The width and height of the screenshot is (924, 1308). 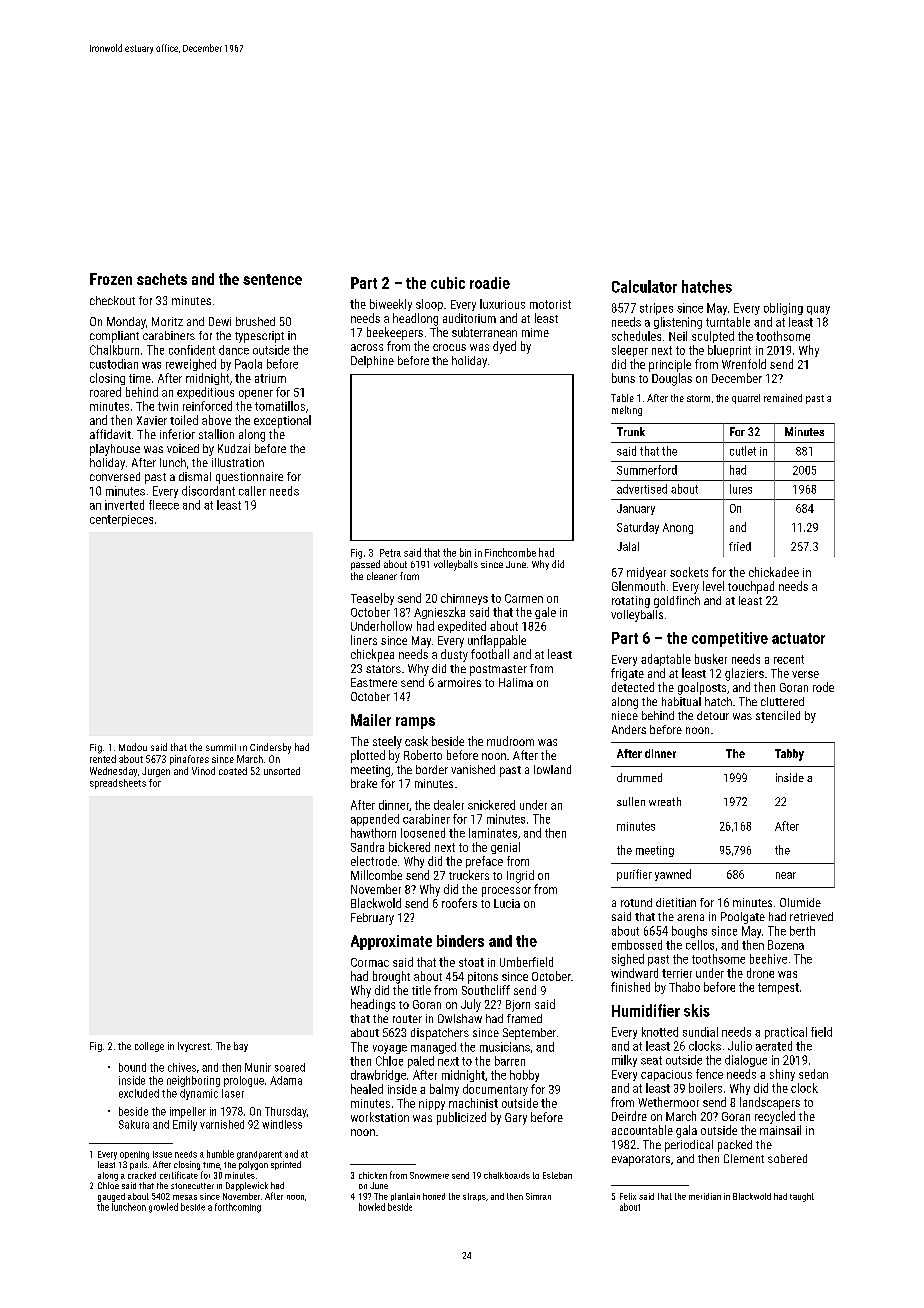 I want to click on cubic, so click(x=448, y=283).
